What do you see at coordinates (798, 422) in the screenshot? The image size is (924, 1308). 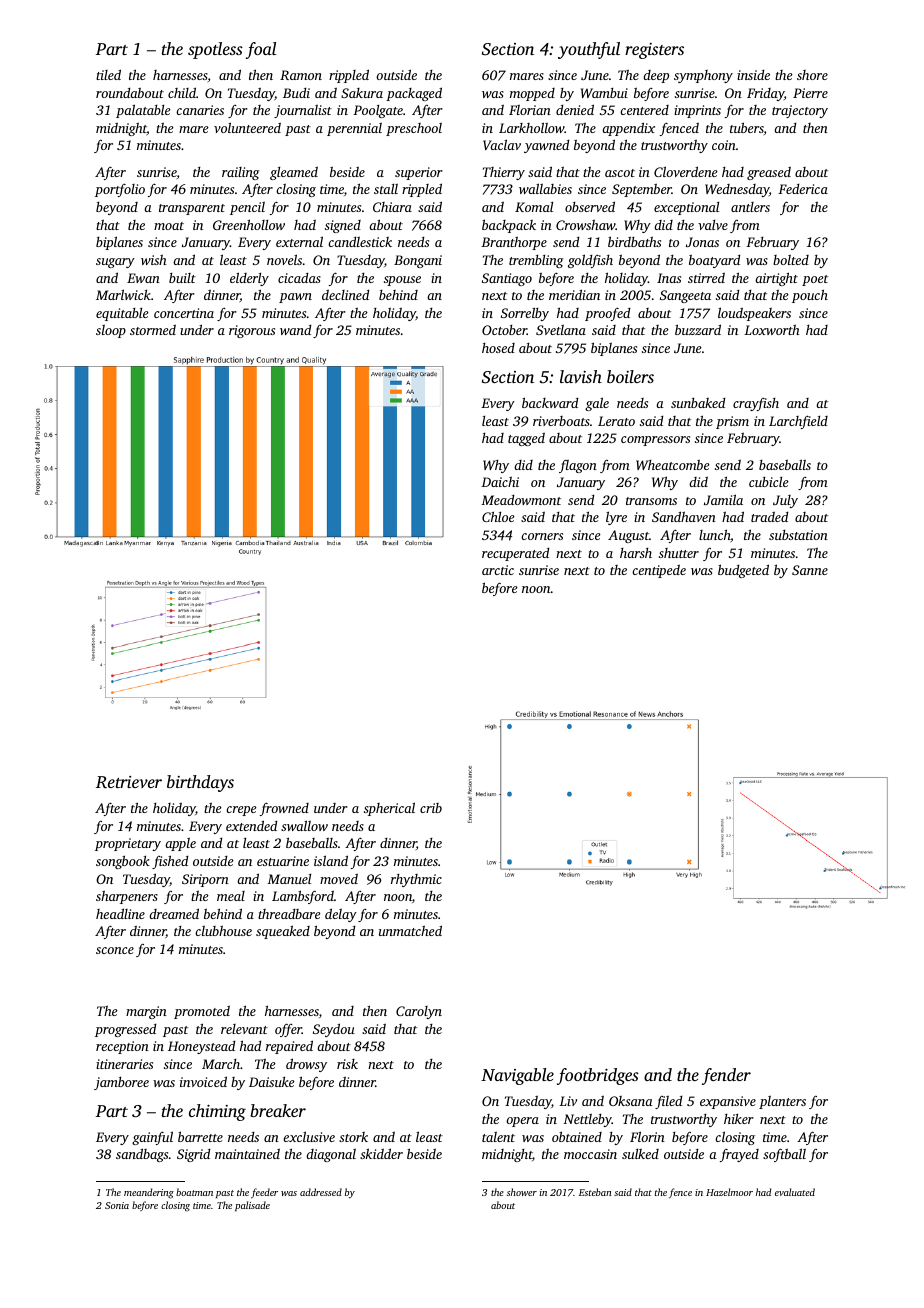 I see `Larchfield` at bounding box center [798, 422].
